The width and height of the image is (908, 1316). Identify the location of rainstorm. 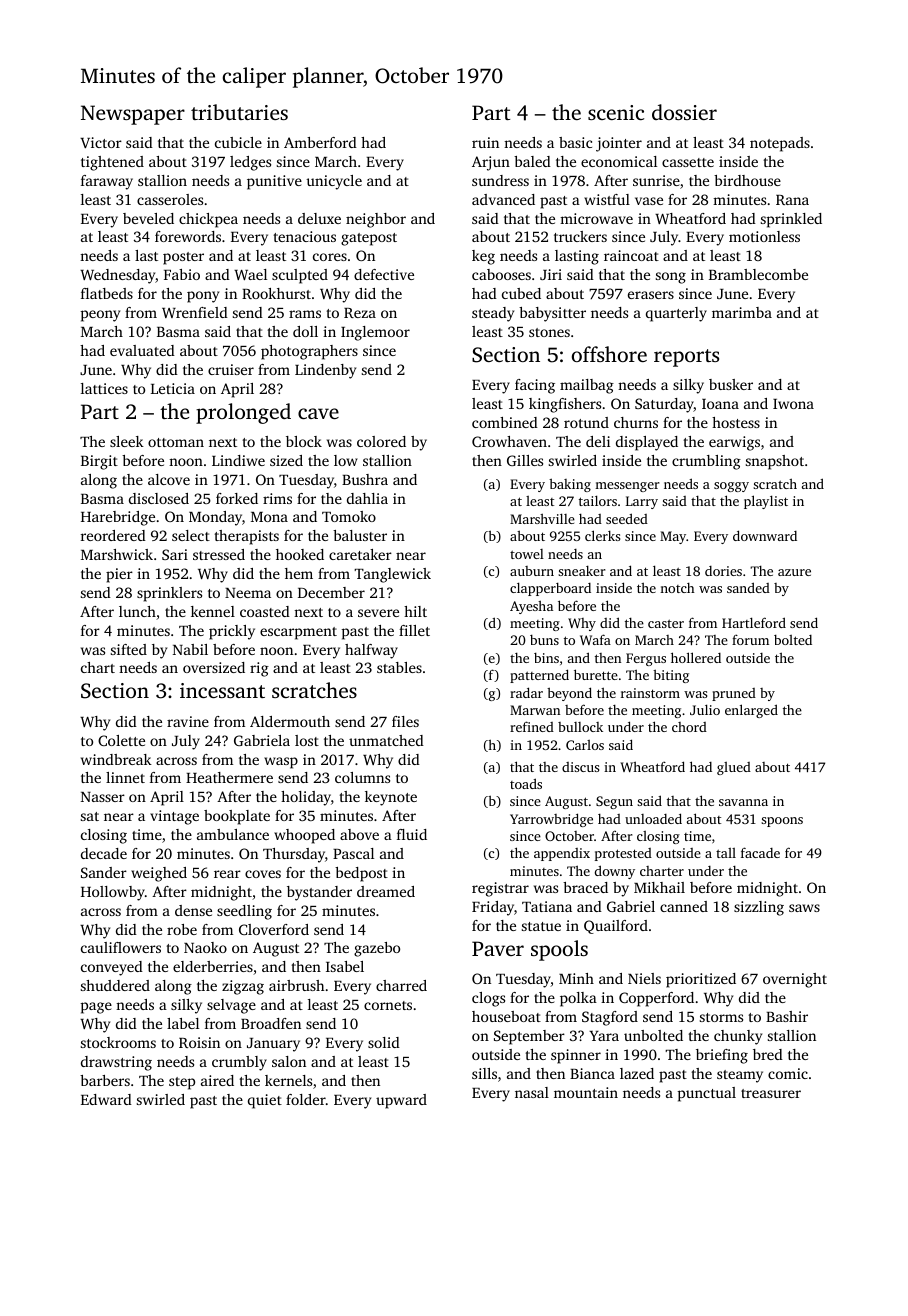
(650, 693).
